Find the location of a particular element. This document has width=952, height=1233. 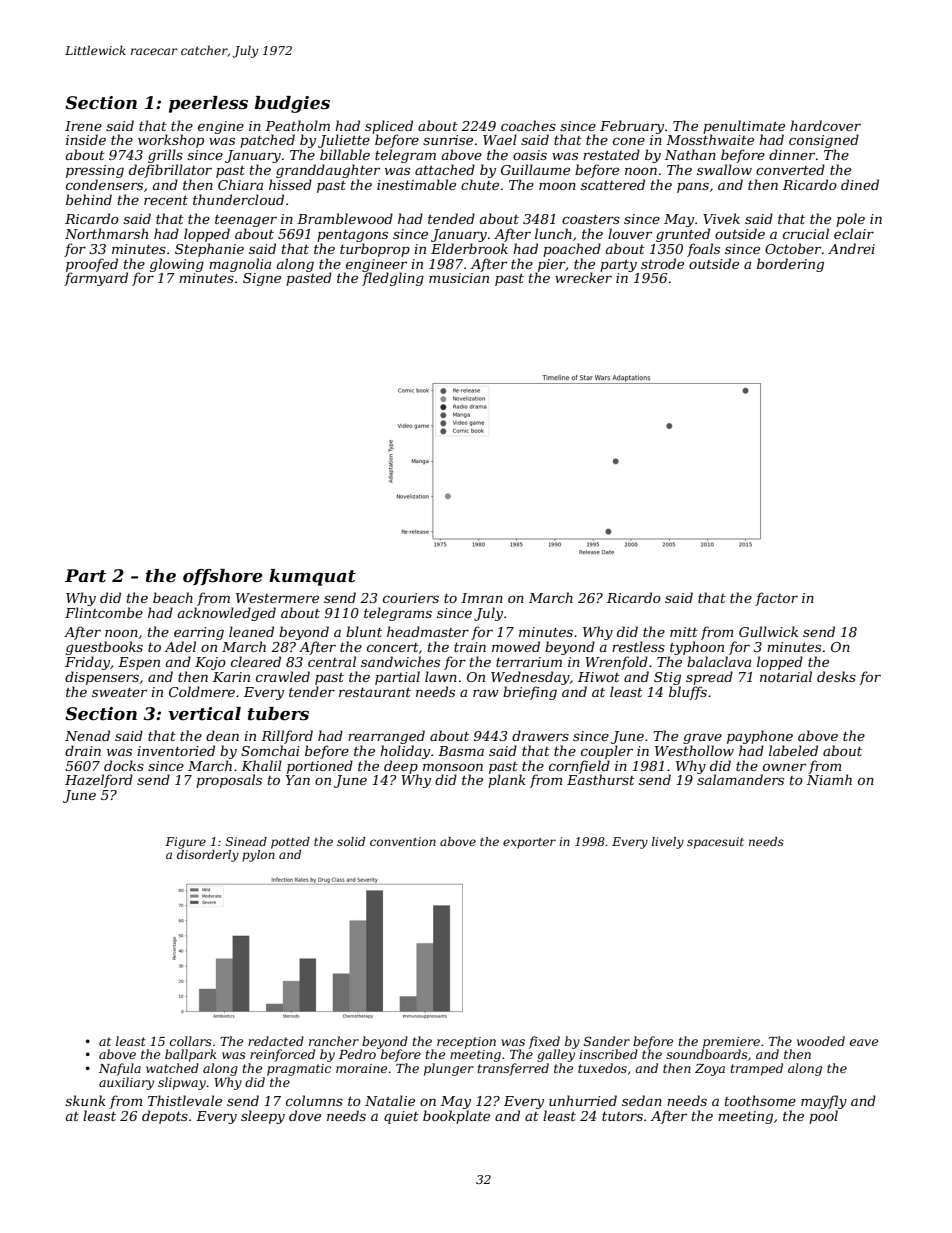

magnolia is located at coordinates (240, 265).
